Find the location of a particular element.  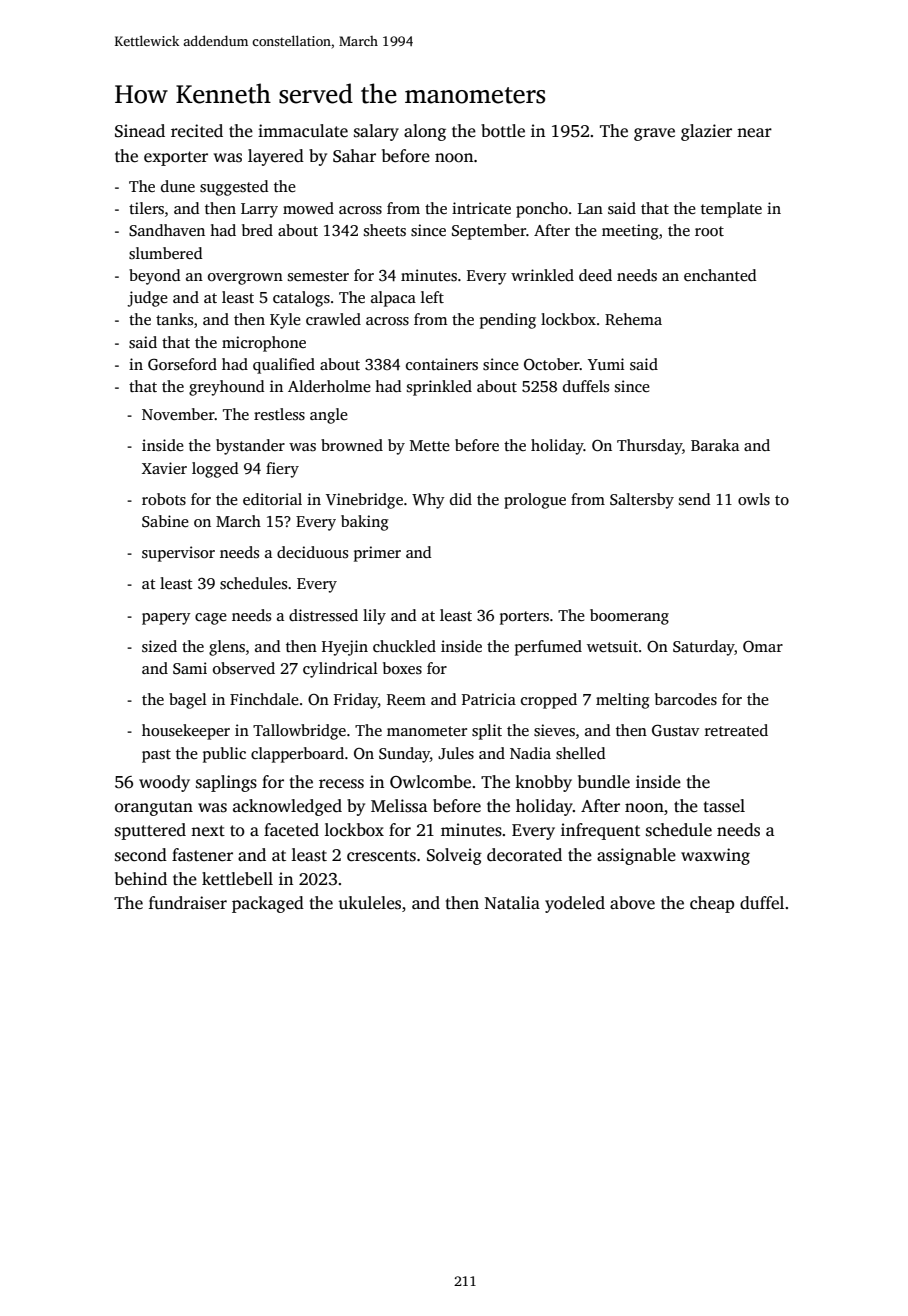

mowed is located at coordinates (308, 208).
